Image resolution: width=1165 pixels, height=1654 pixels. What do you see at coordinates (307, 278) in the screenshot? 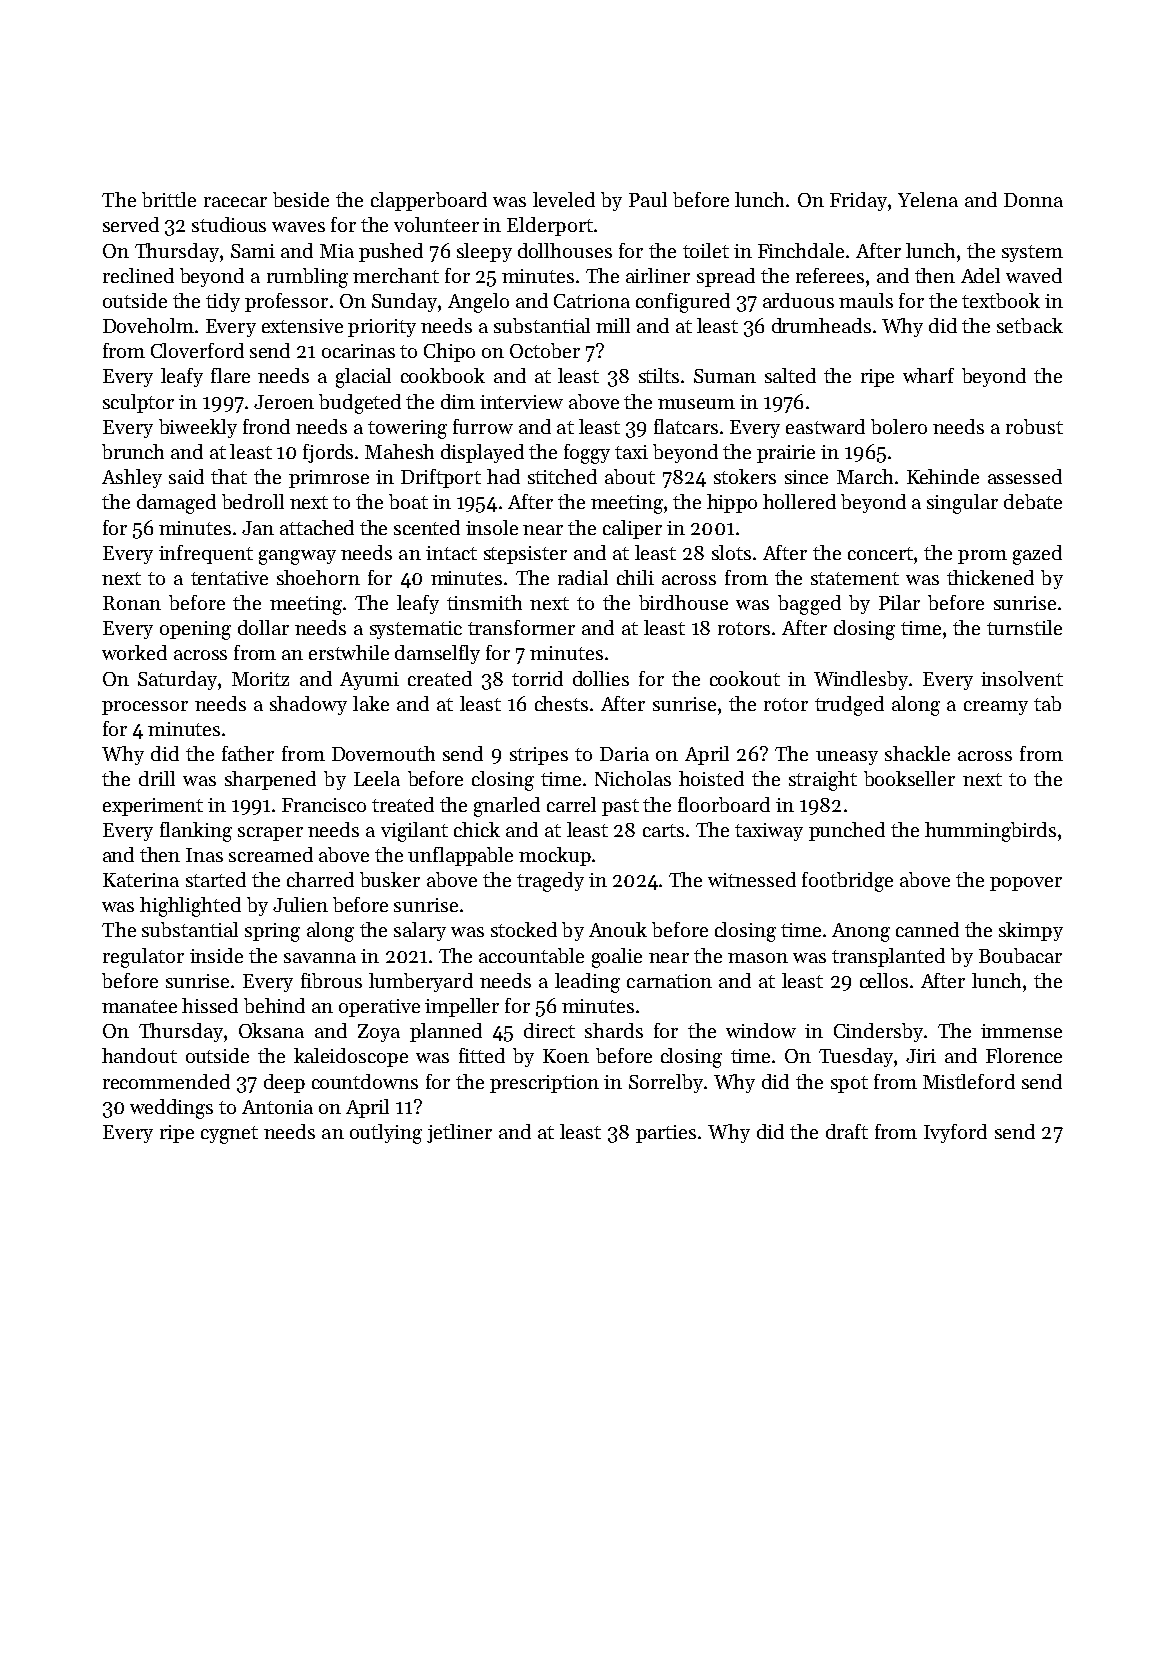
I see `rumbling` at bounding box center [307, 278].
